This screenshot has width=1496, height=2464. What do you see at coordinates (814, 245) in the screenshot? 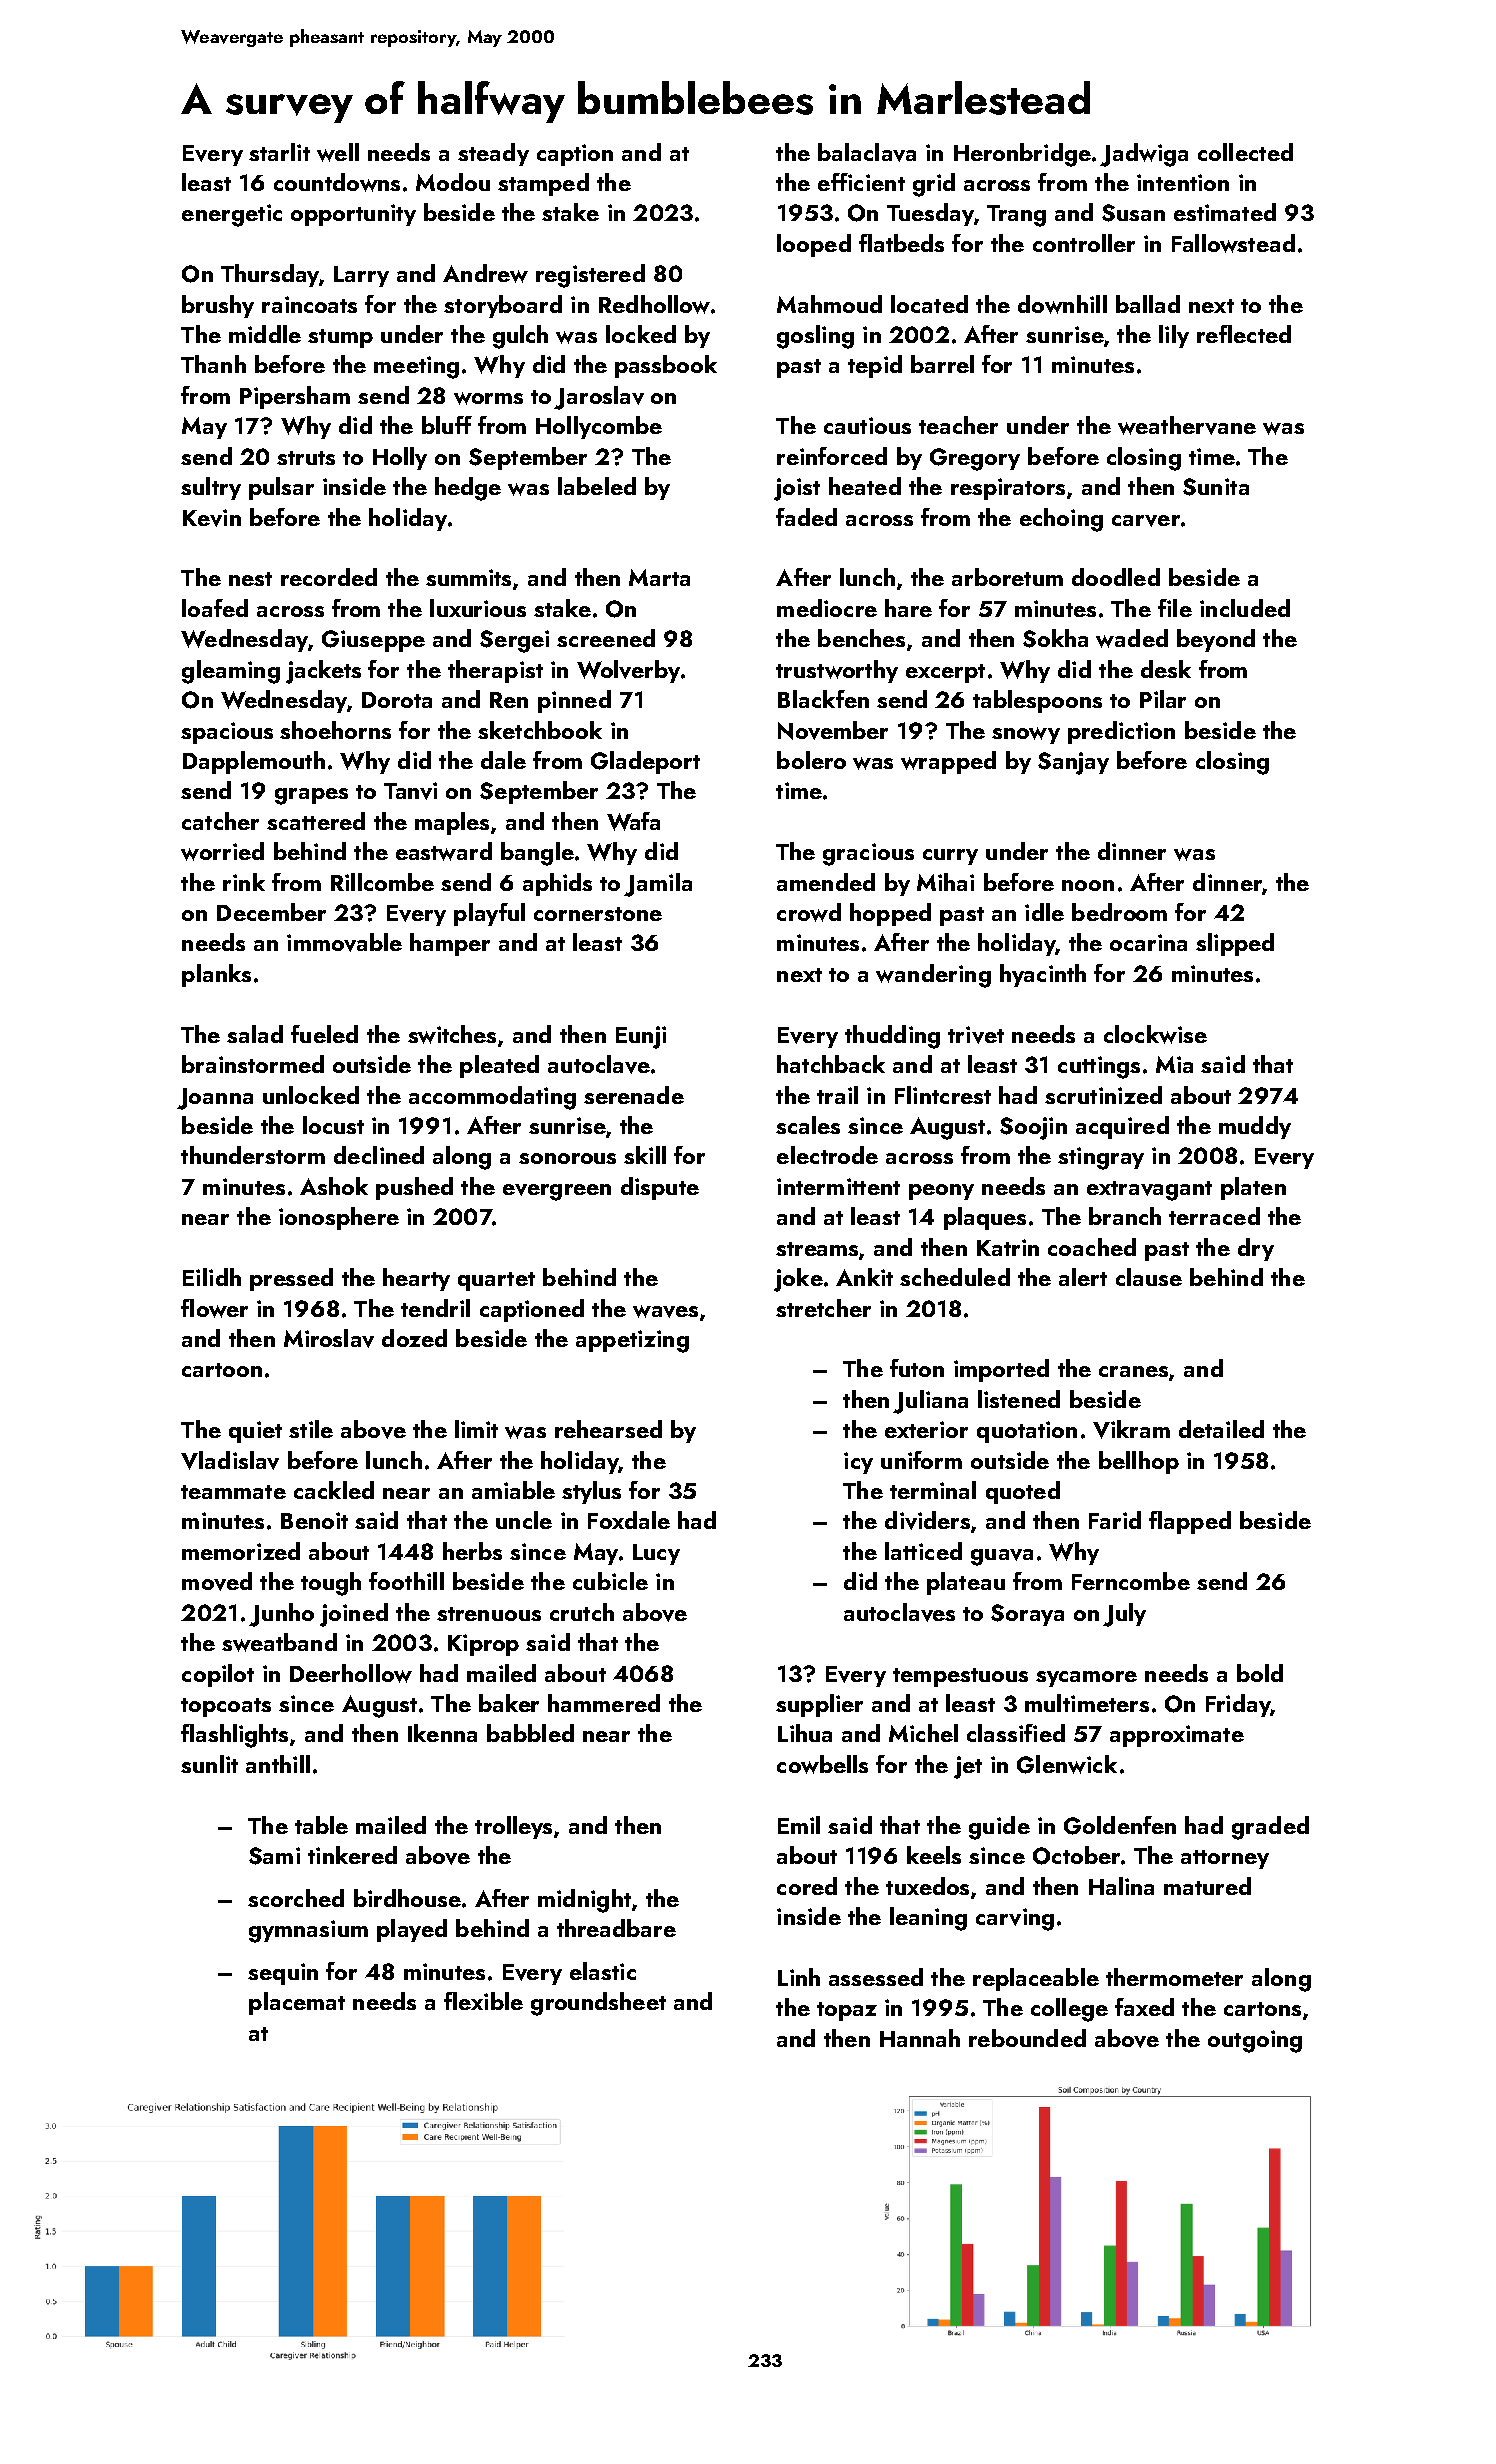
I see `looped` at bounding box center [814, 245].
